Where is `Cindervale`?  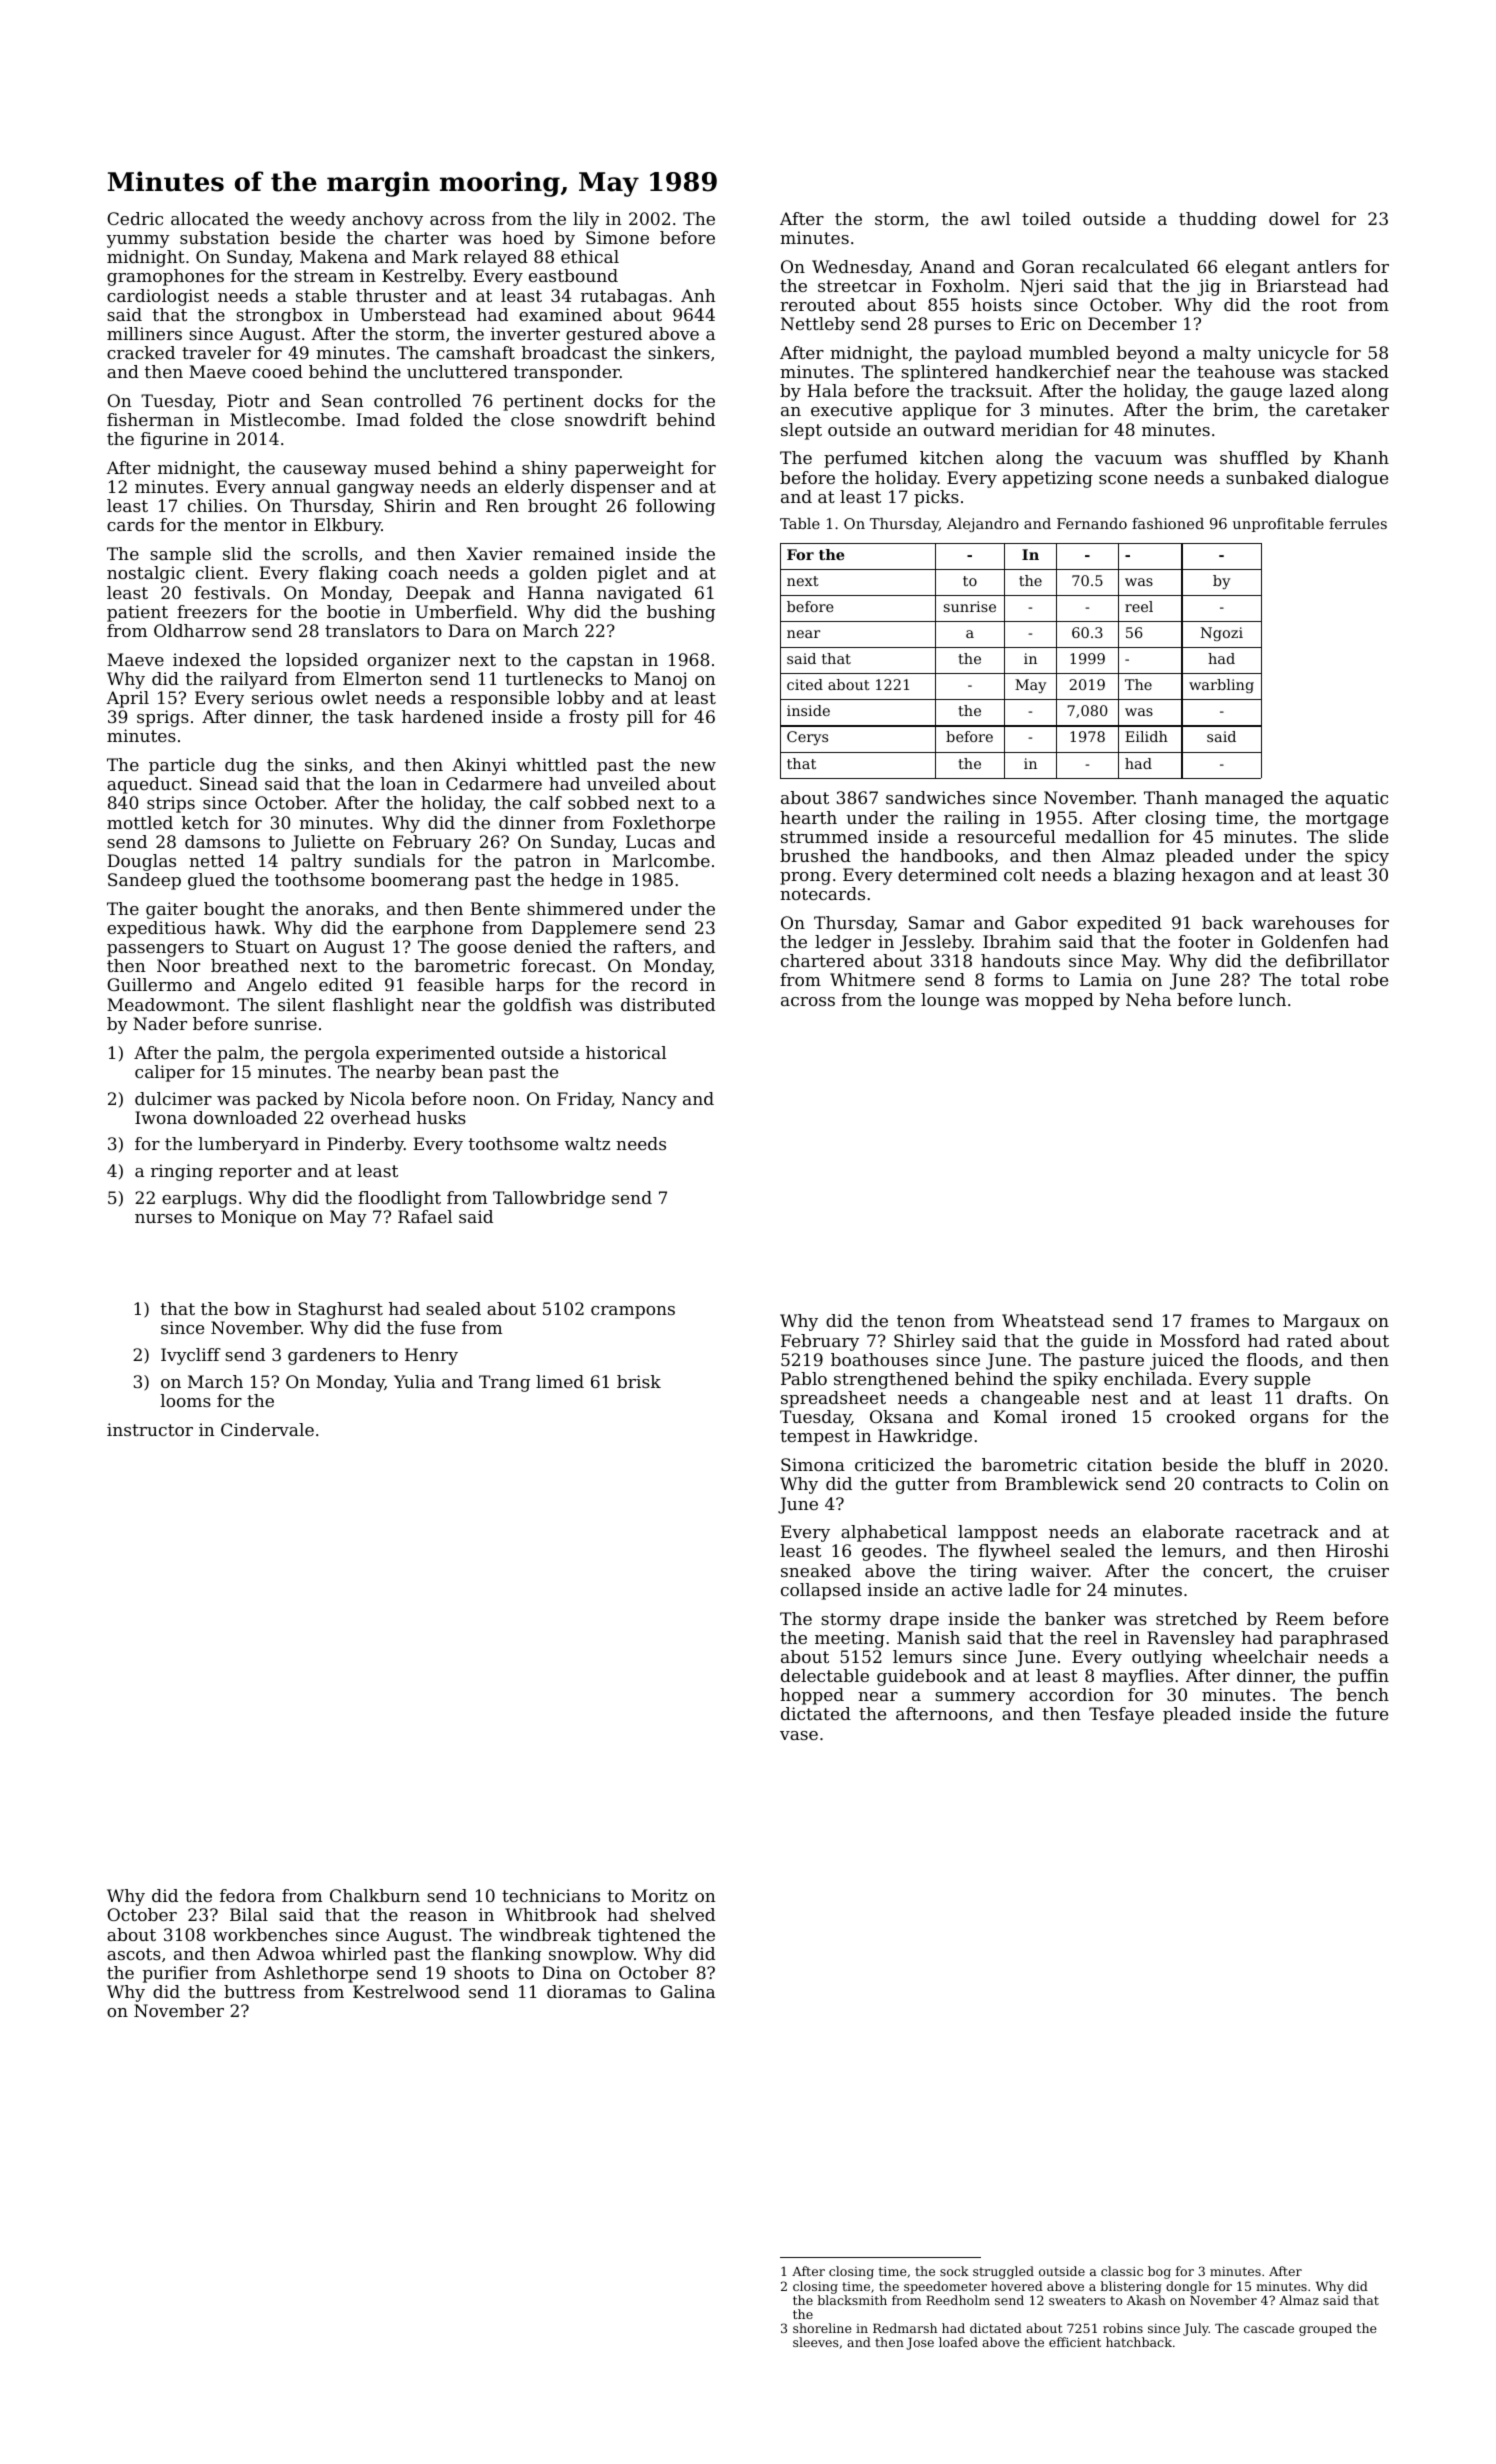 Cindervale is located at coordinates (267, 1429).
